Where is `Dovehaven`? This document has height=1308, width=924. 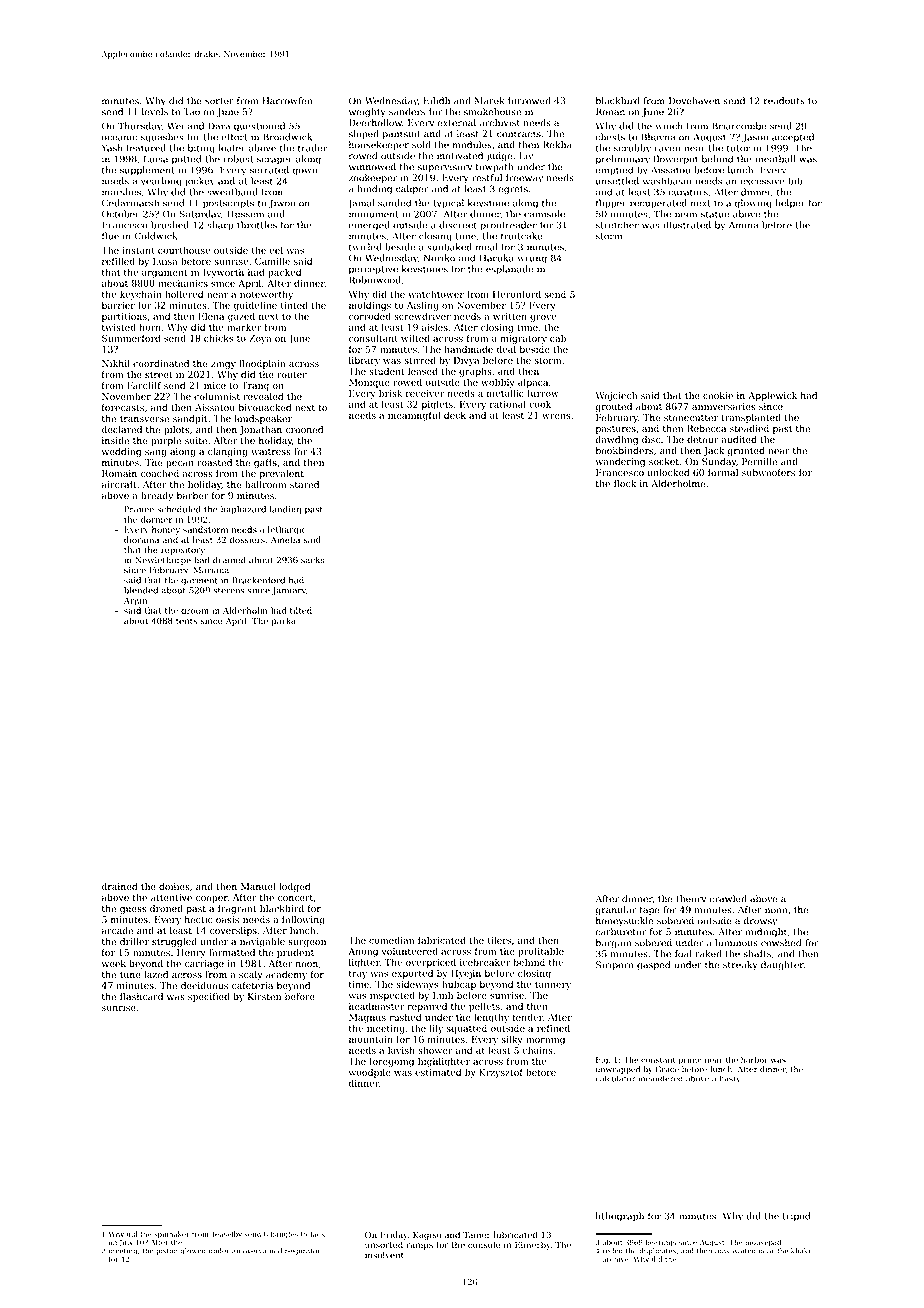
Dovehaven is located at coordinates (694, 101).
